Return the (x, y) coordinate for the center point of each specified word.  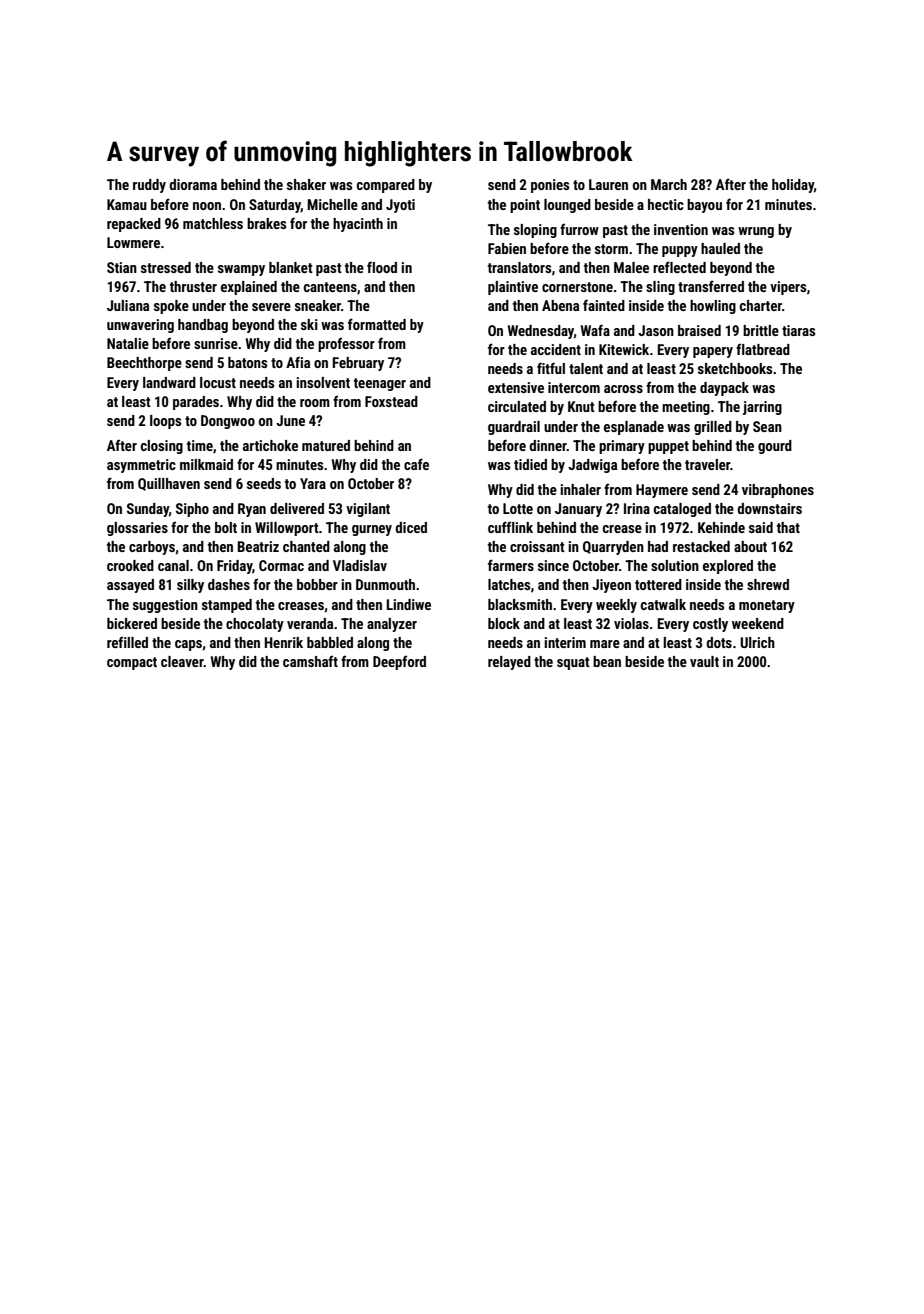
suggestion (165, 606)
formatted (377, 324)
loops (165, 422)
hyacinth (358, 225)
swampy (241, 270)
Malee (631, 267)
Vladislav (360, 565)
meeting (686, 408)
